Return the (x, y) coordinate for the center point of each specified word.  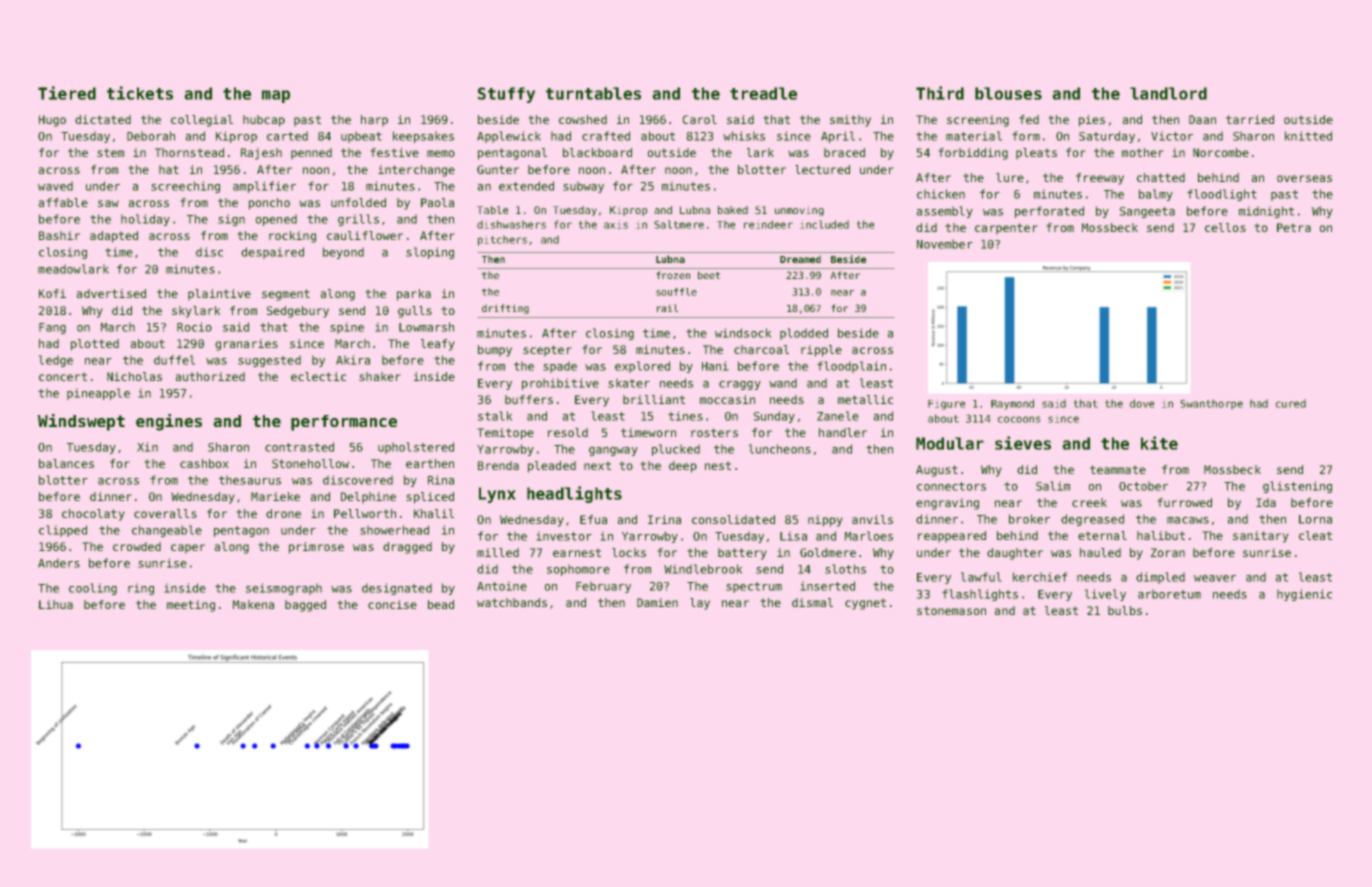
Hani (715, 366)
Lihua (56, 604)
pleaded (552, 467)
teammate (1118, 469)
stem (110, 152)
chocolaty (93, 515)
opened (276, 220)
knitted (1308, 136)
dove (1142, 403)
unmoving (799, 211)
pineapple (98, 394)
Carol (700, 119)
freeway (1100, 179)
